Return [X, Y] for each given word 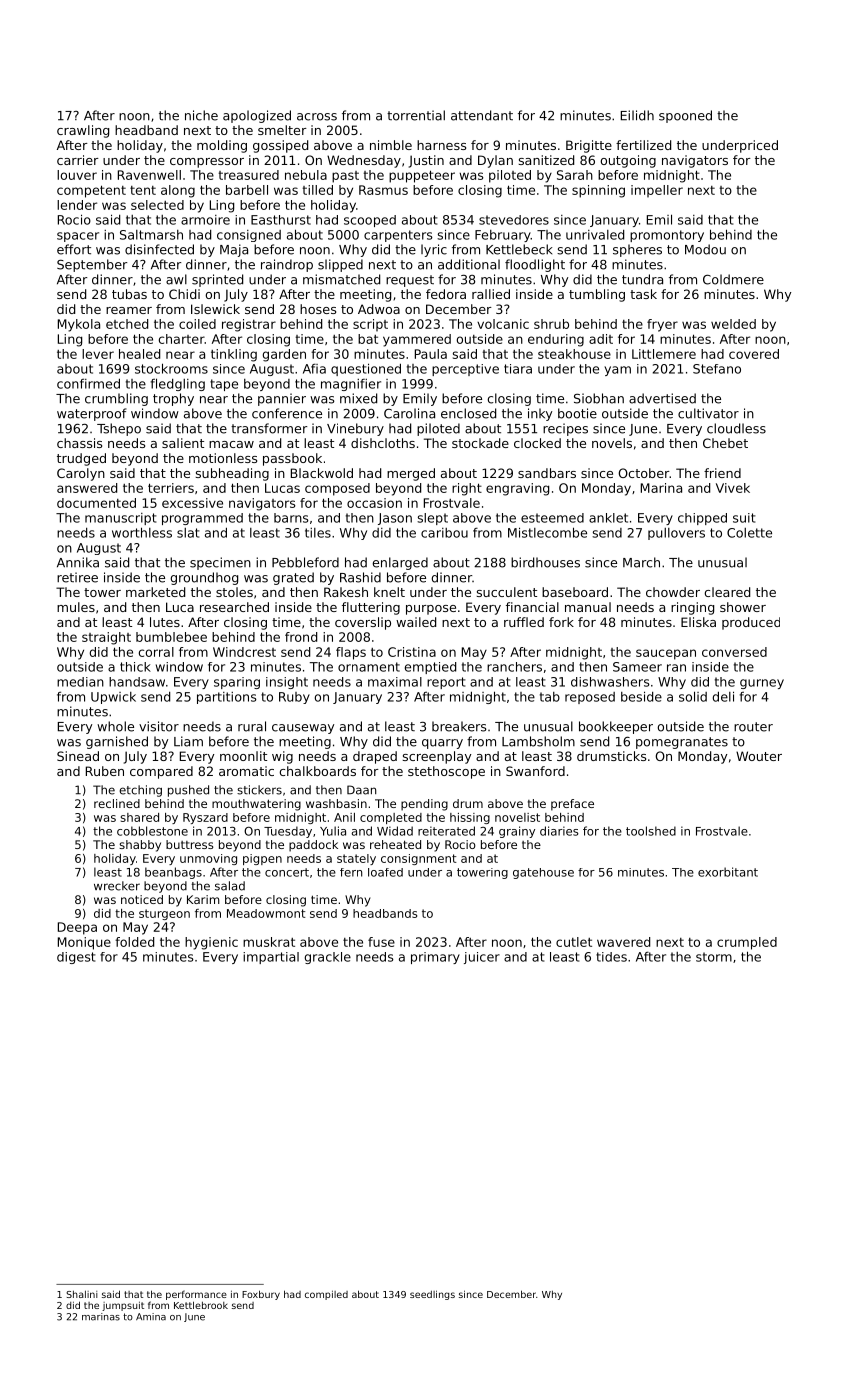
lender [77, 205]
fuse [381, 942]
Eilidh [637, 115]
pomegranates [682, 743]
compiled [326, 1295]
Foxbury [261, 1295]
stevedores [514, 220]
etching [140, 791]
